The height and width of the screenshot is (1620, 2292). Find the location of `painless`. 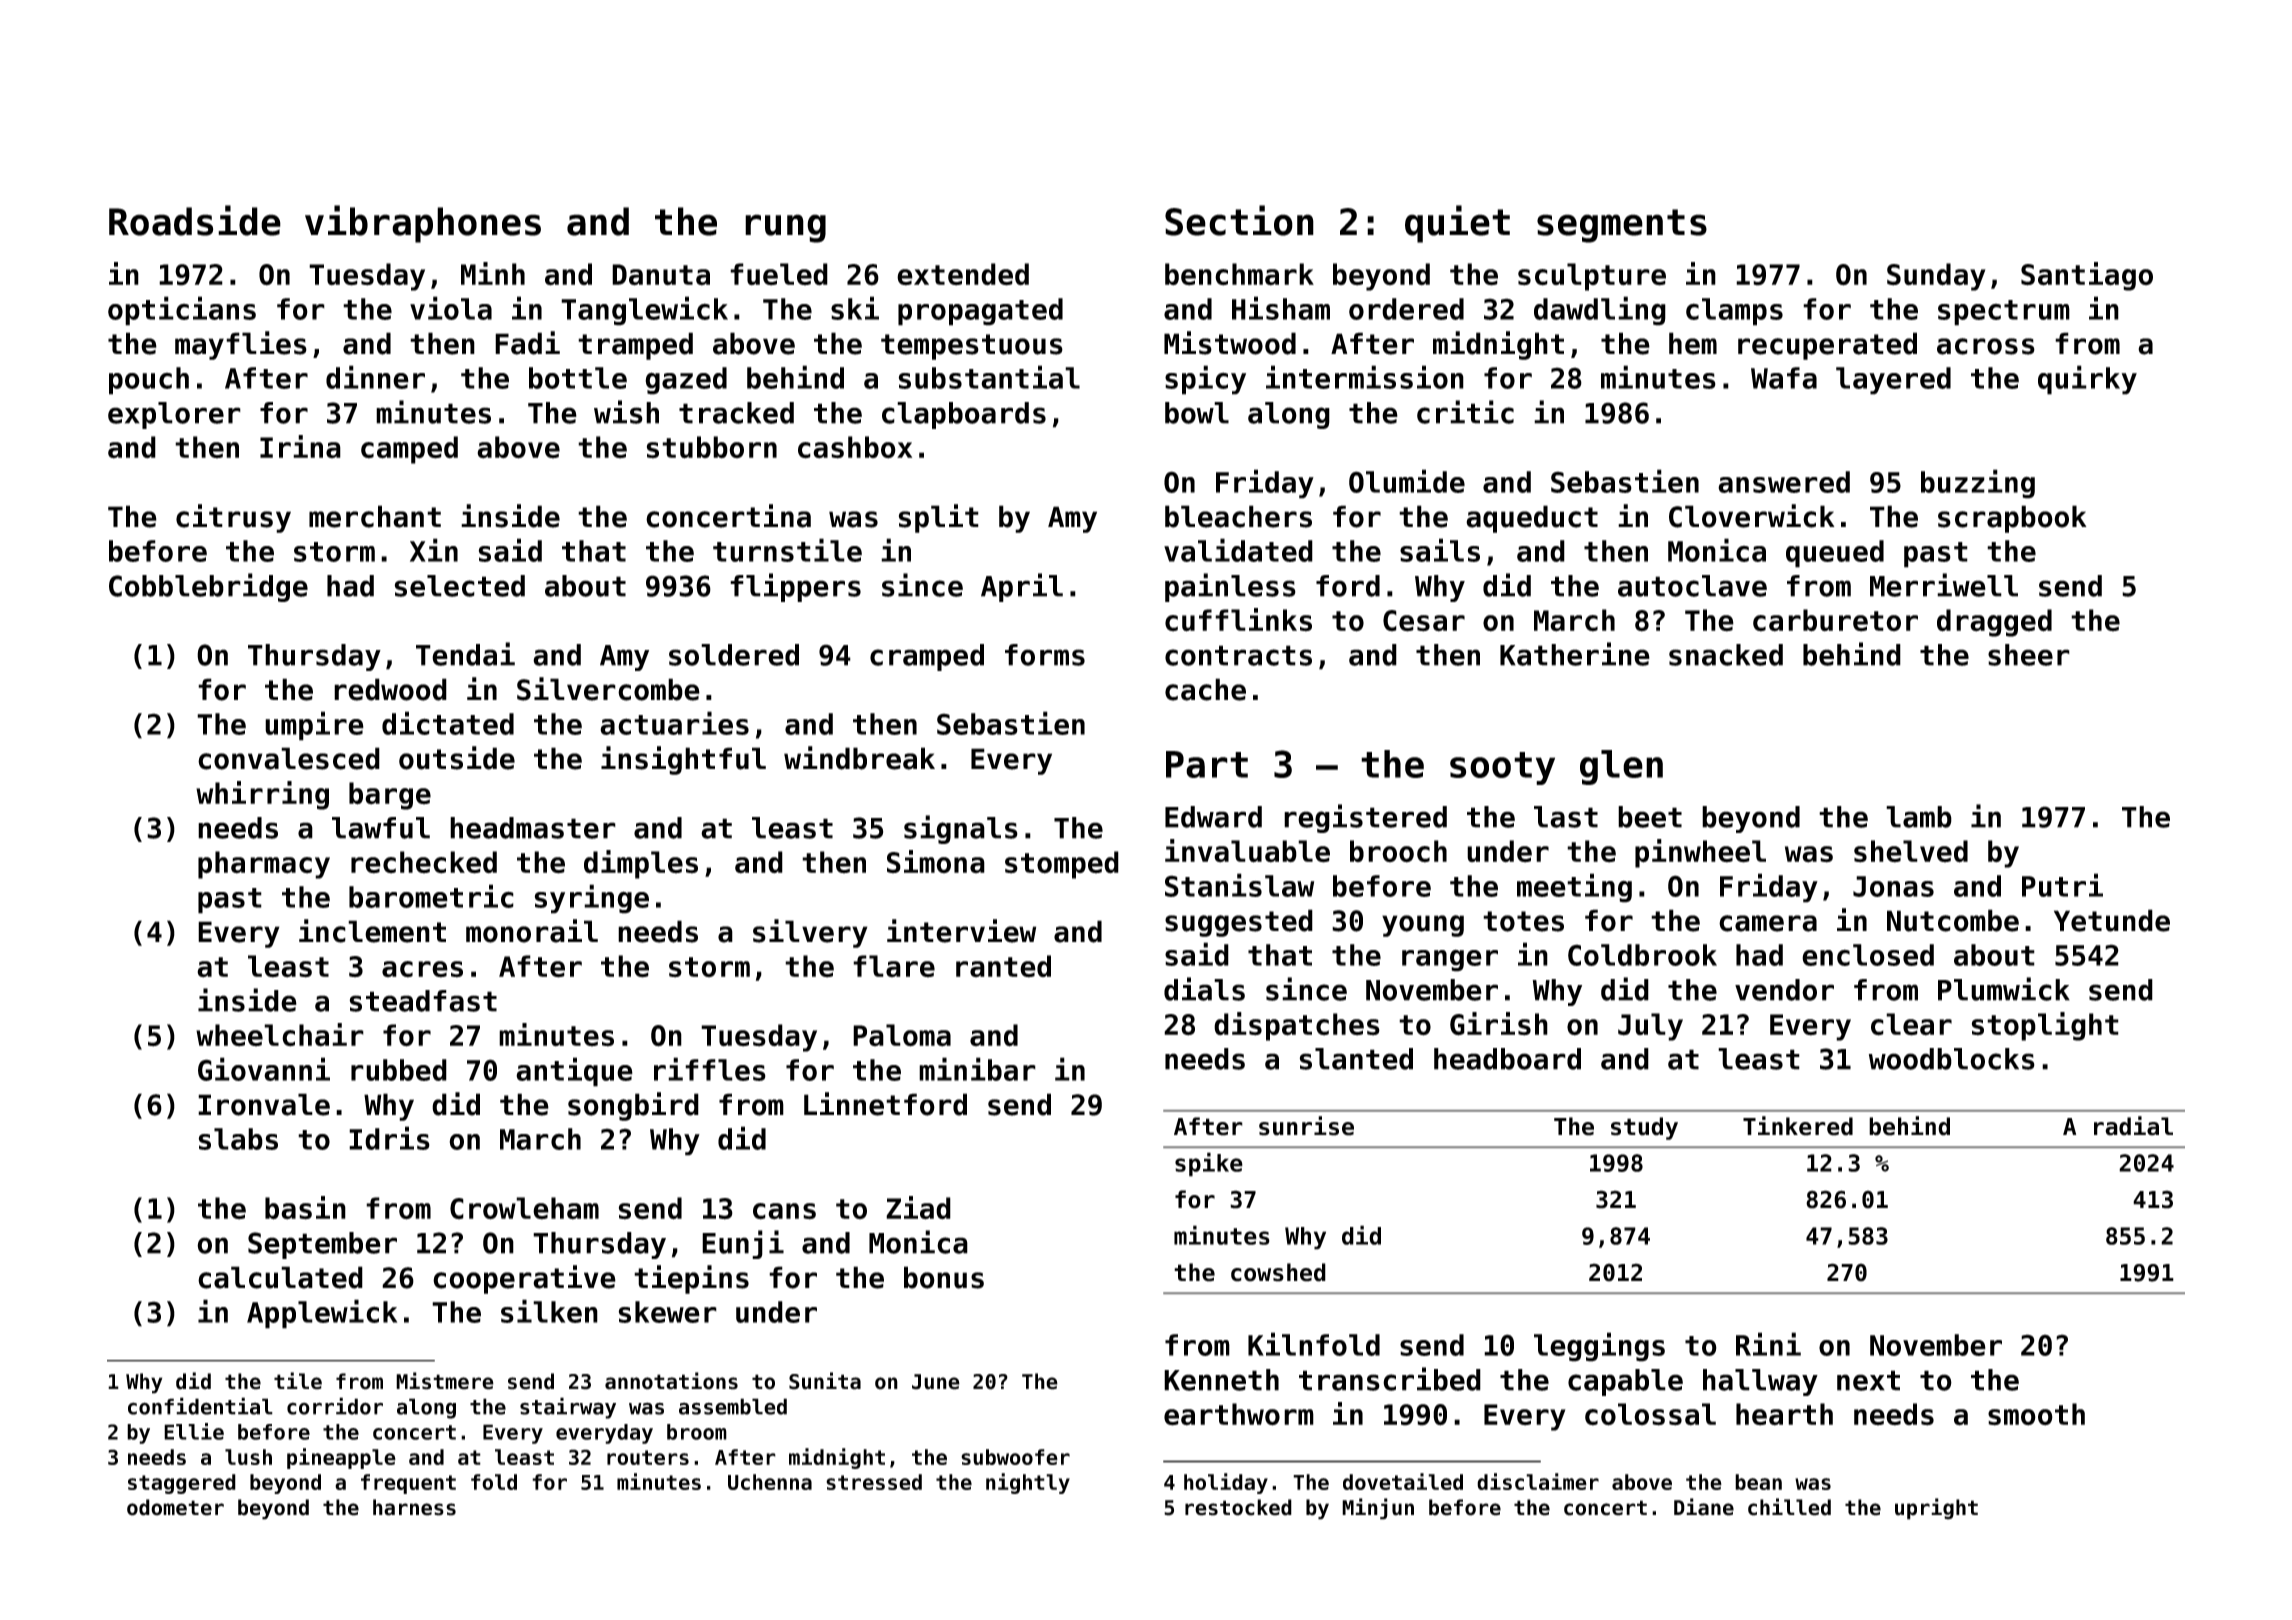

painless is located at coordinates (1230, 587).
